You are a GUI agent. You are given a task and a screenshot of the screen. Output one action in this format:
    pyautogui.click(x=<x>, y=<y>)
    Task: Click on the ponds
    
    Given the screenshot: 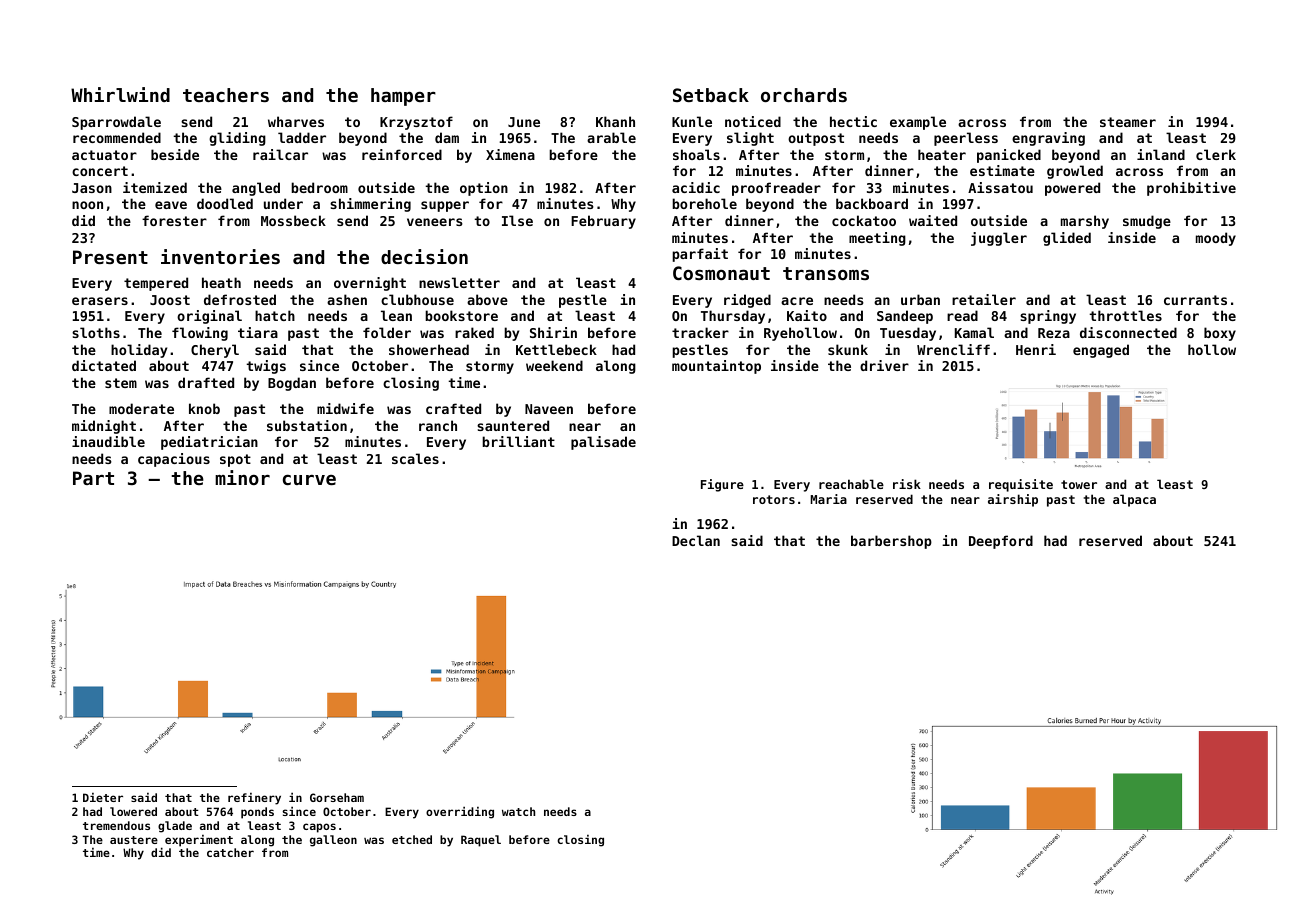 What is the action you would take?
    pyautogui.click(x=257, y=813)
